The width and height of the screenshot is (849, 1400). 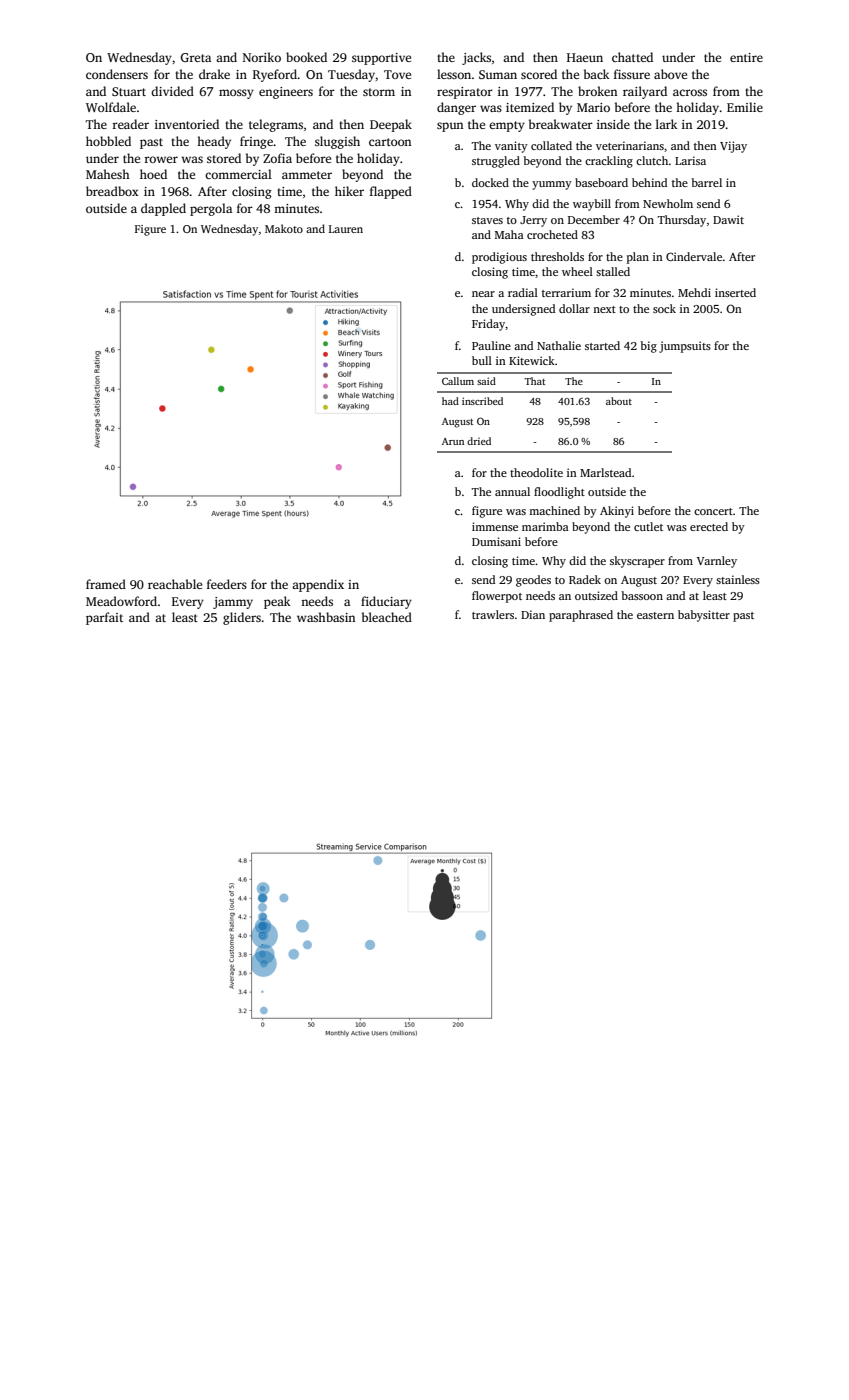 What do you see at coordinates (117, 74) in the screenshot?
I see `condensers` at bounding box center [117, 74].
